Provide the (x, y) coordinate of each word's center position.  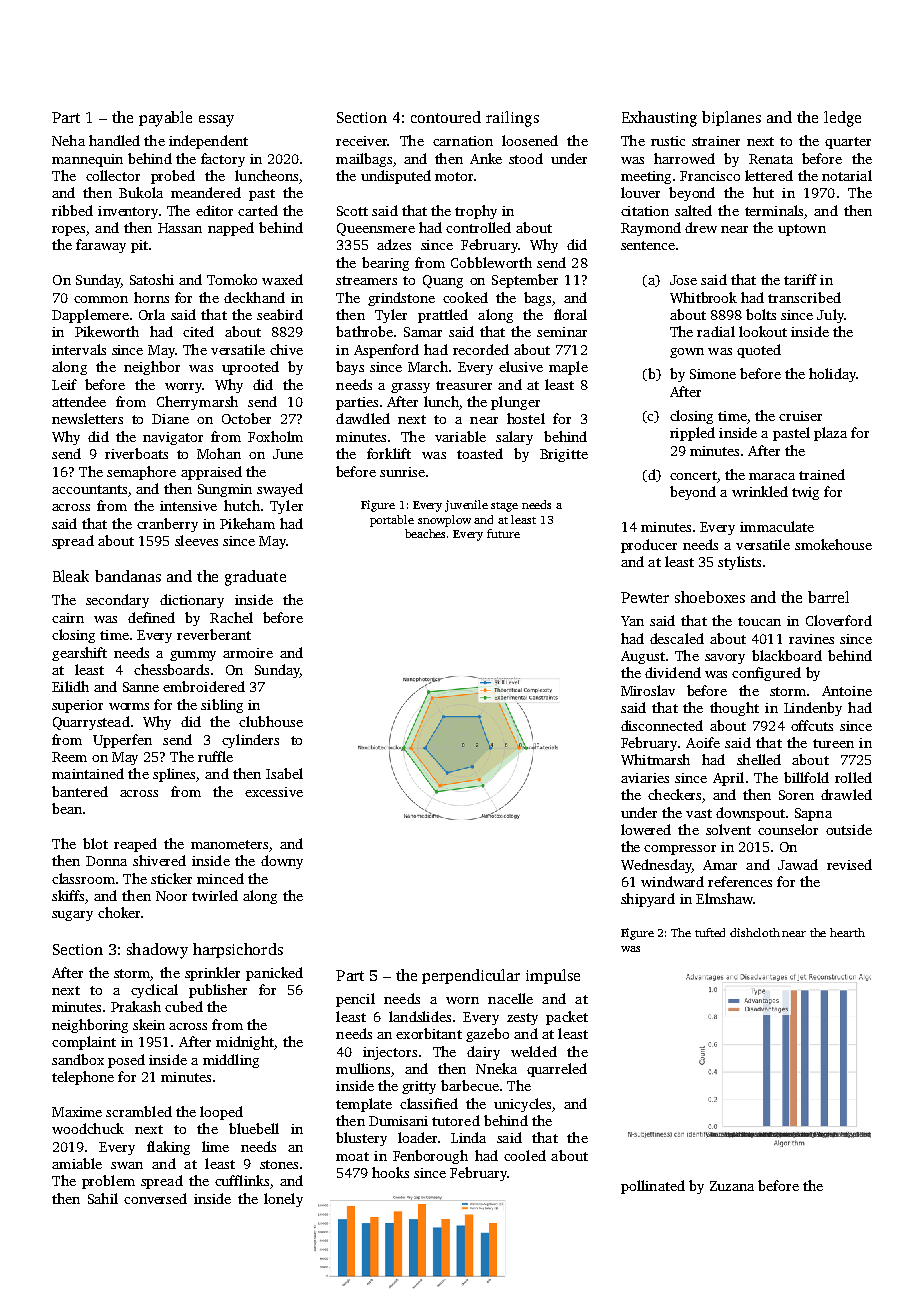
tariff (800, 279)
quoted (759, 351)
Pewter (645, 597)
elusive (521, 366)
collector (113, 175)
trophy (476, 212)
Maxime (77, 1112)
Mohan (219, 453)
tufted (710, 932)
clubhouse (271, 721)
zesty (522, 1019)
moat (352, 1156)
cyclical (154, 991)
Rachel (231, 617)
